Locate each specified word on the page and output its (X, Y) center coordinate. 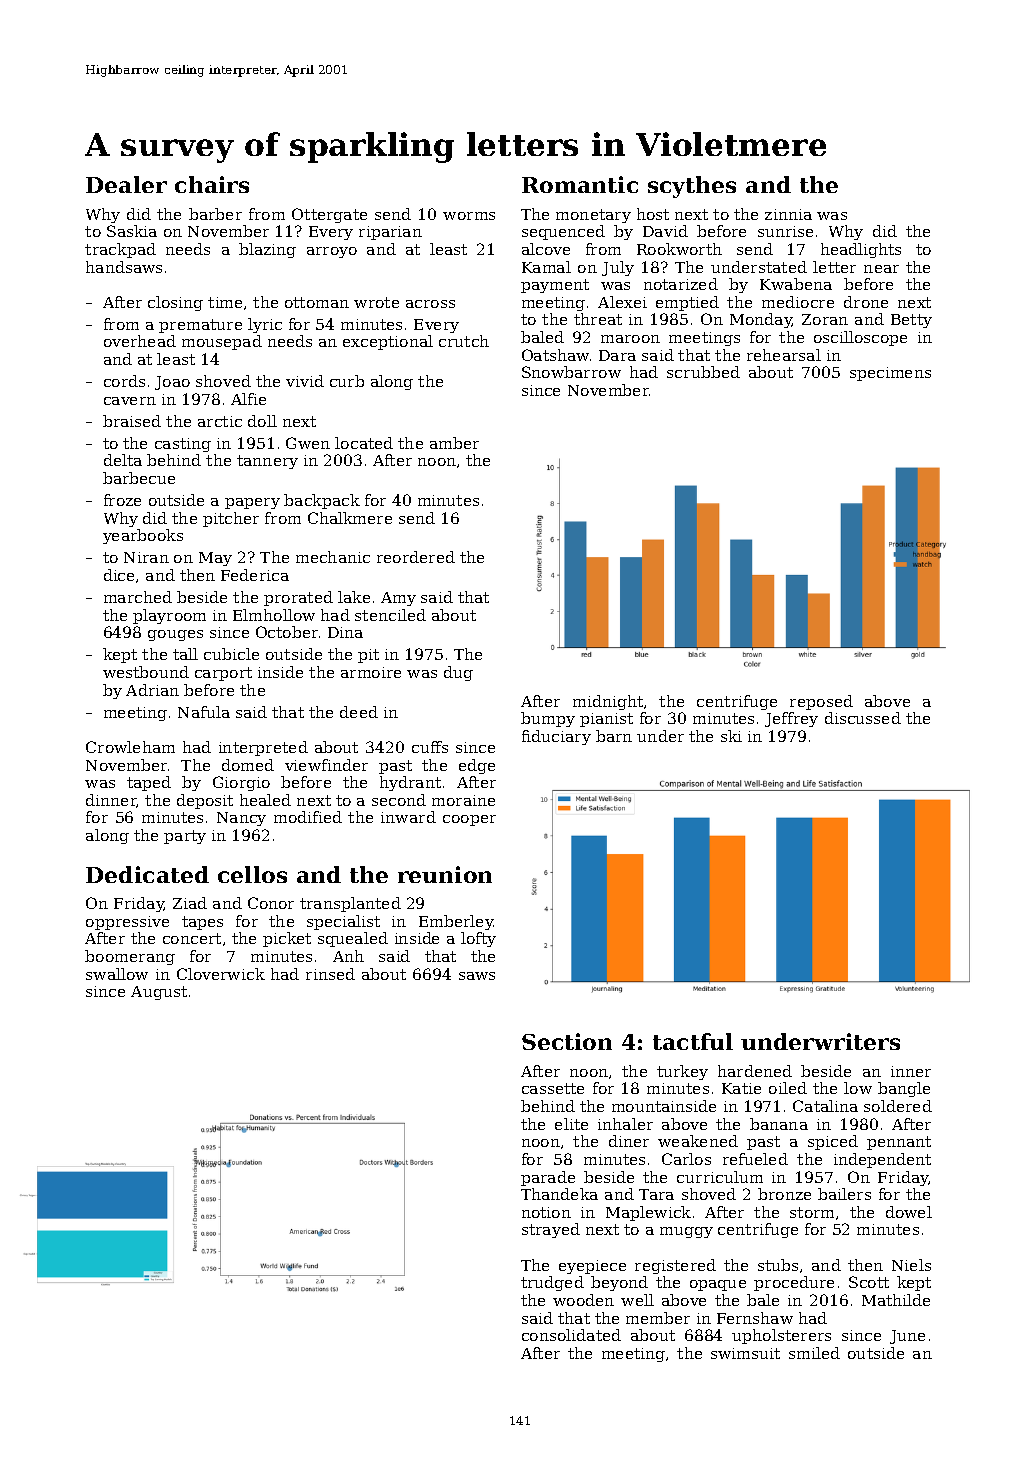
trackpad (120, 250)
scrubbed (703, 372)
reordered (416, 557)
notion (546, 1212)
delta (123, 460)
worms (469, 216)
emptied (687, 303)
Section (567, 1041)
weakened (698, 1141)
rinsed (330, 974)
